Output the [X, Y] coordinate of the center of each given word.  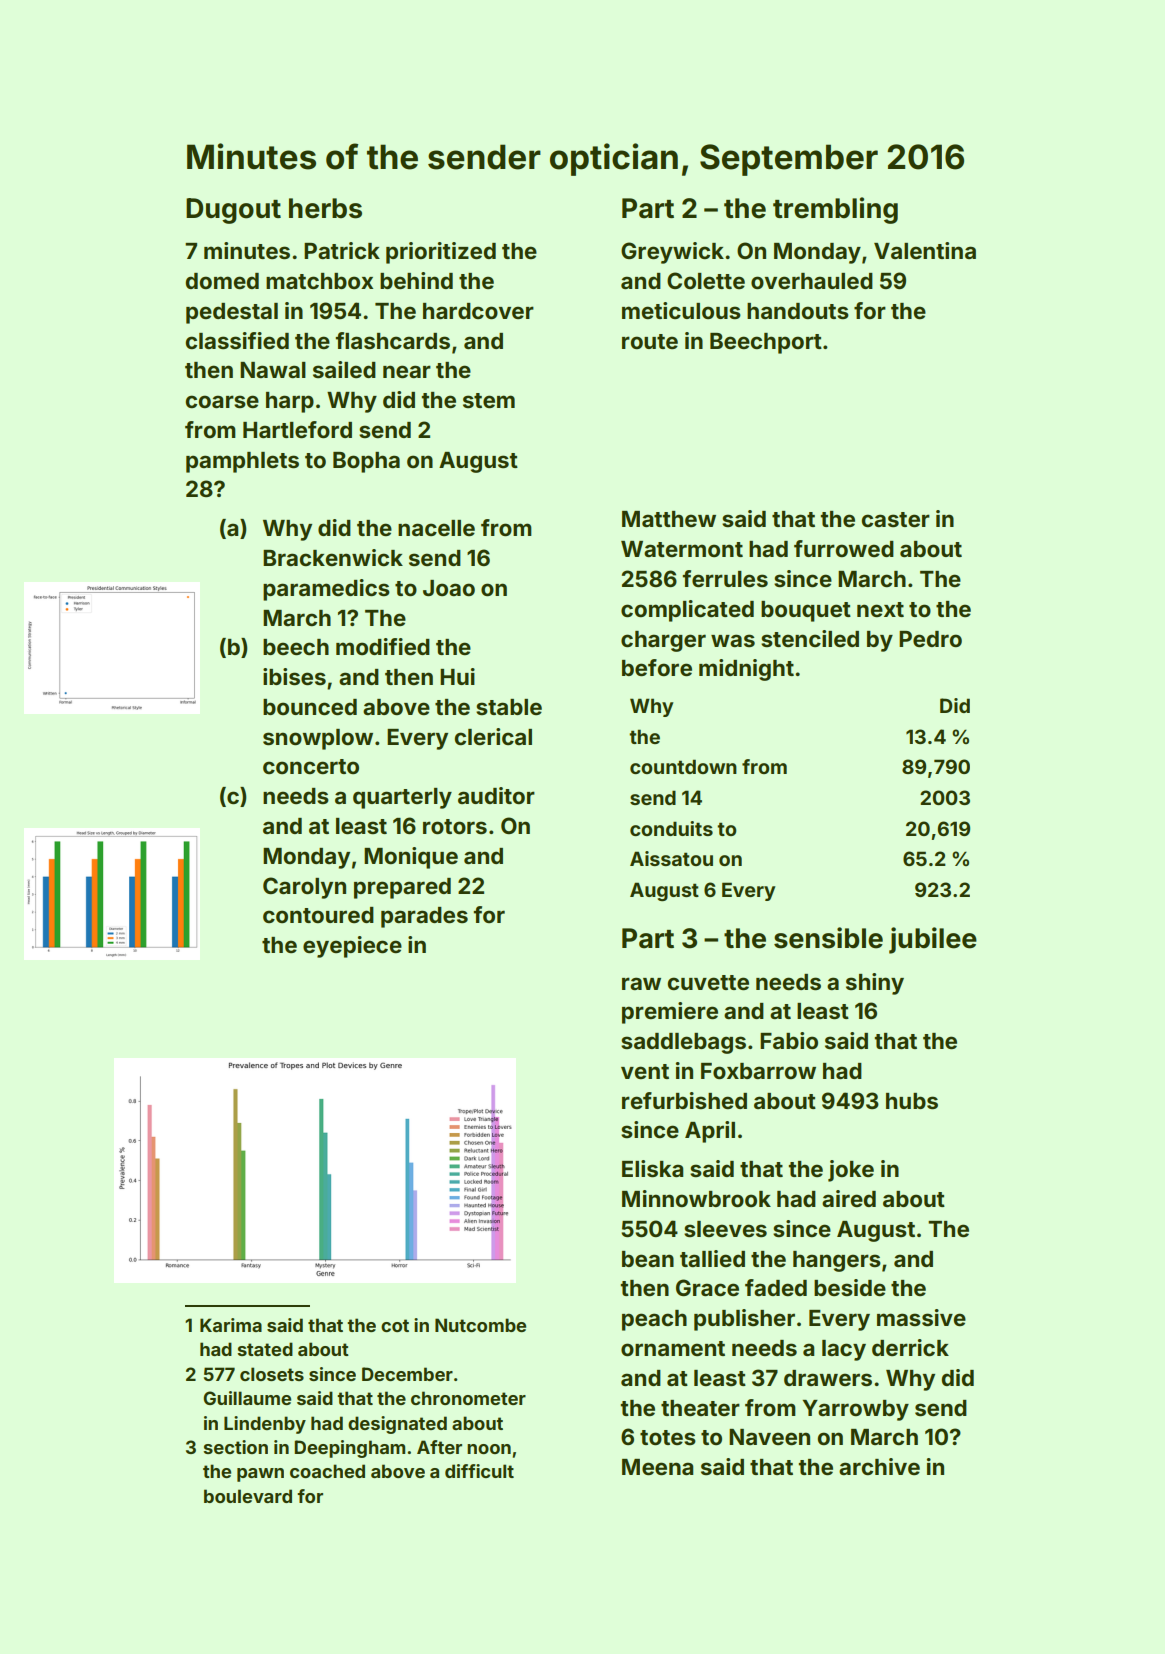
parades [424, 917]
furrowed [844, 548]
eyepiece [352, 947]
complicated [687, 611]
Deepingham [349, 1449]
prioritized [441, 253]
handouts [798, 311]
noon [489, 1449]
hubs [912, 1101]
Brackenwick [333, 557]
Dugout [233, 211]
